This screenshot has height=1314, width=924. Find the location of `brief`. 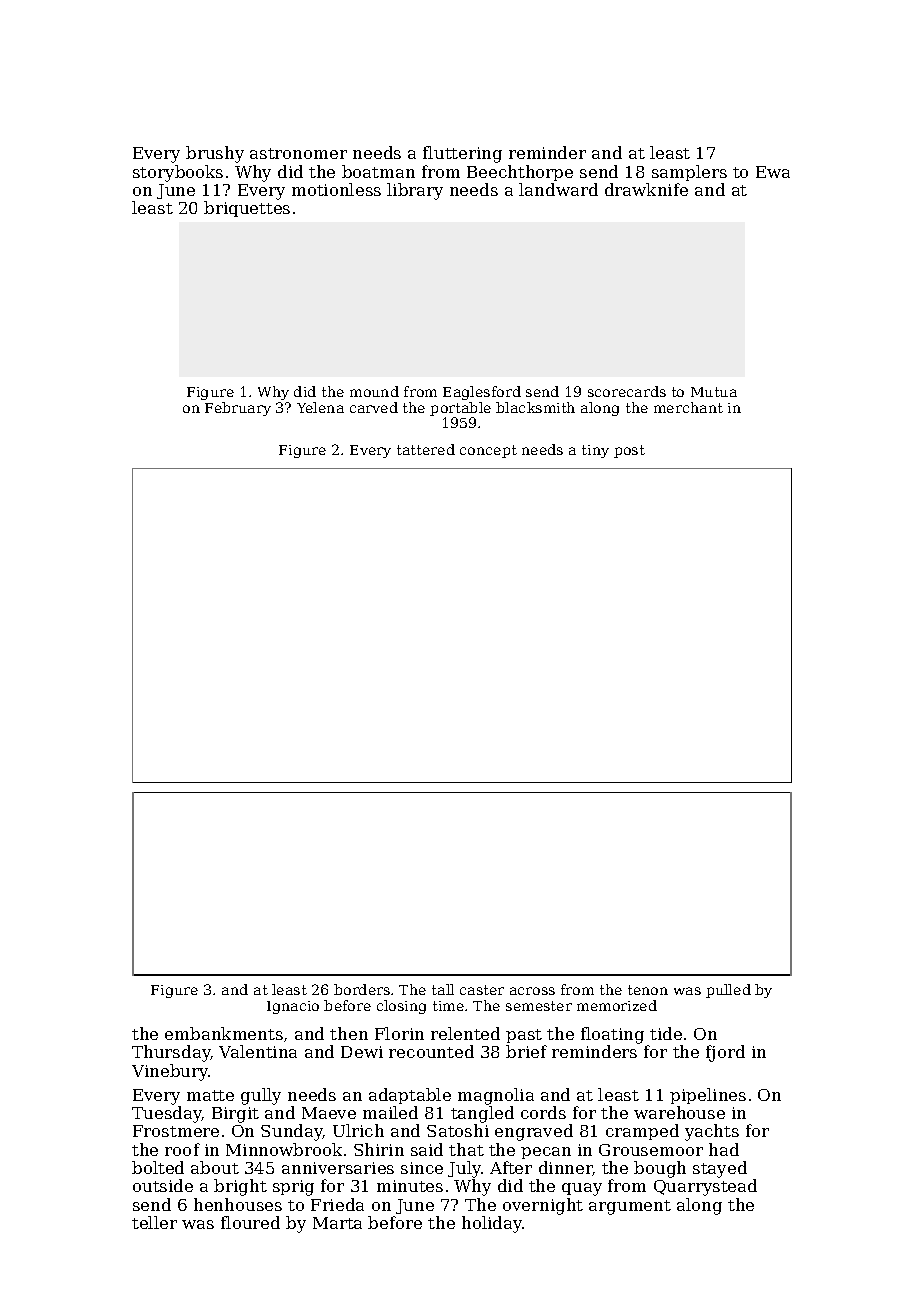

brief is located at coordinates (526, 1051).
